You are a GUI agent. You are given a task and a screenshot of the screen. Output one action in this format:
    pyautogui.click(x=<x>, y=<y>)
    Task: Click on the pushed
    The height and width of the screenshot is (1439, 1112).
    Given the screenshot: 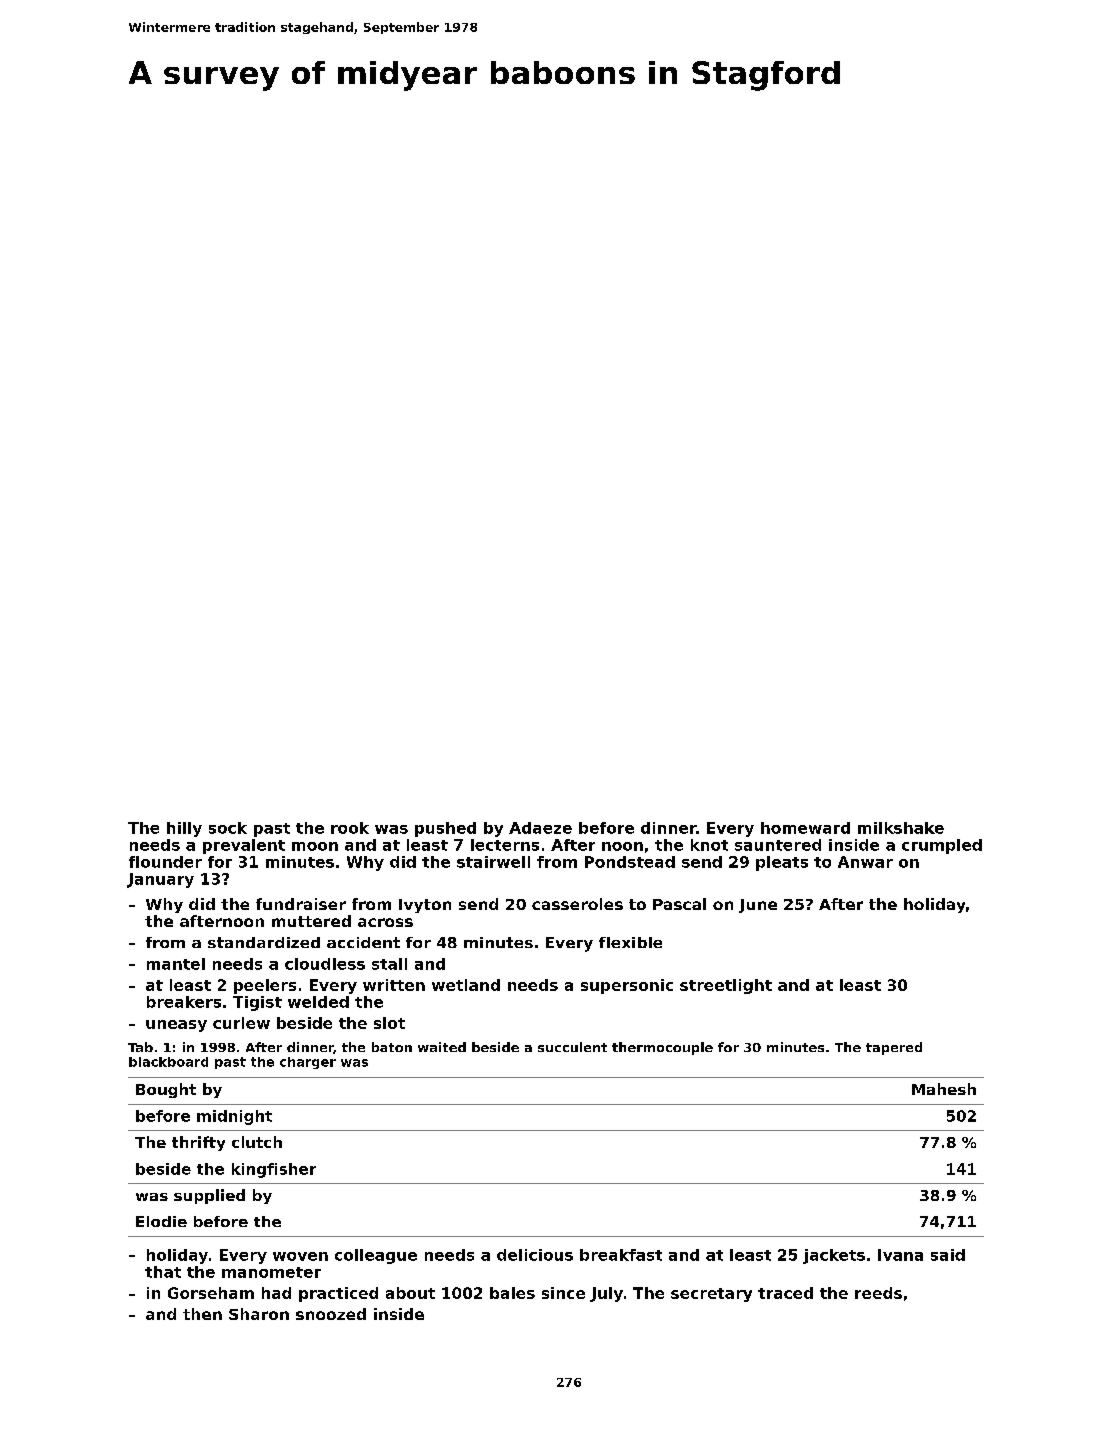 What is the action you would take?
    pyautogui.click(x=445, y=829)
